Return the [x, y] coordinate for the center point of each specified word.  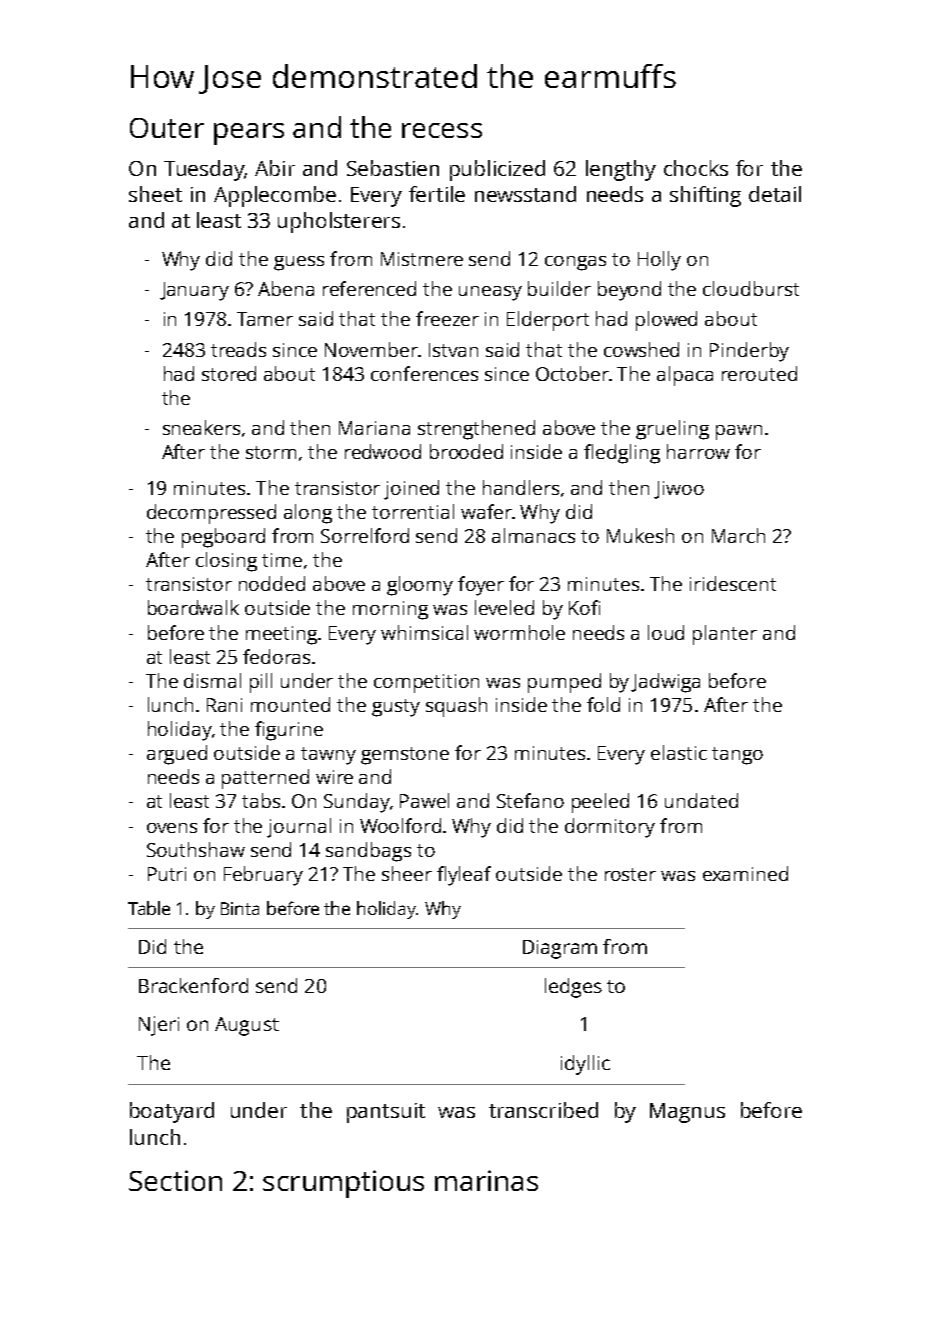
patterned [265, 779]
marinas [486, 1180]
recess [442, 130]
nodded [272, 583]
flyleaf [464, 876]
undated [701, 800]
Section [175, 1180]
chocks [696, 168]
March [738, 535]
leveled [504, 607]
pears [249, 134]
